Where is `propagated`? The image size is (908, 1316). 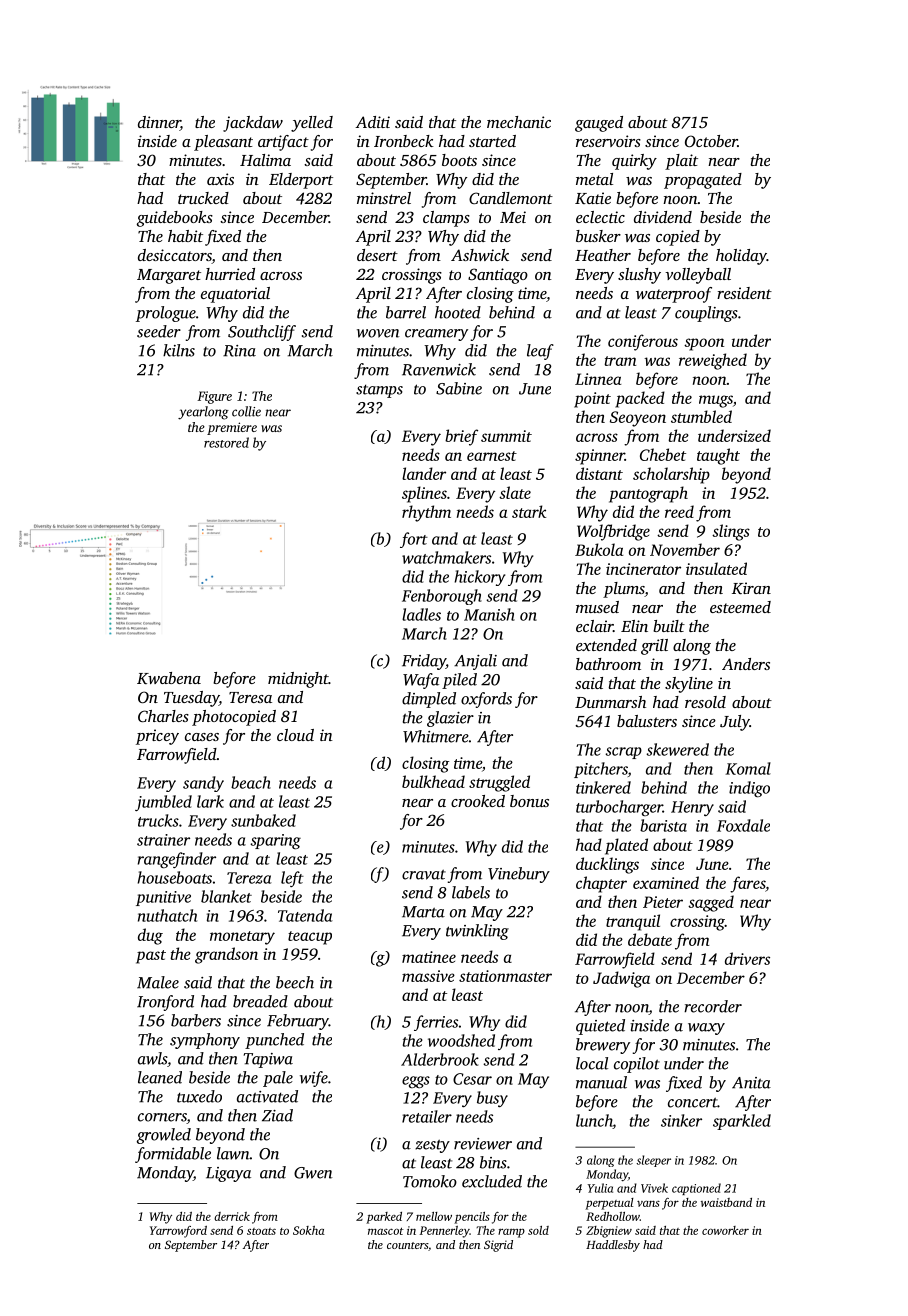 propagated is located at coordinates (703, 181).
